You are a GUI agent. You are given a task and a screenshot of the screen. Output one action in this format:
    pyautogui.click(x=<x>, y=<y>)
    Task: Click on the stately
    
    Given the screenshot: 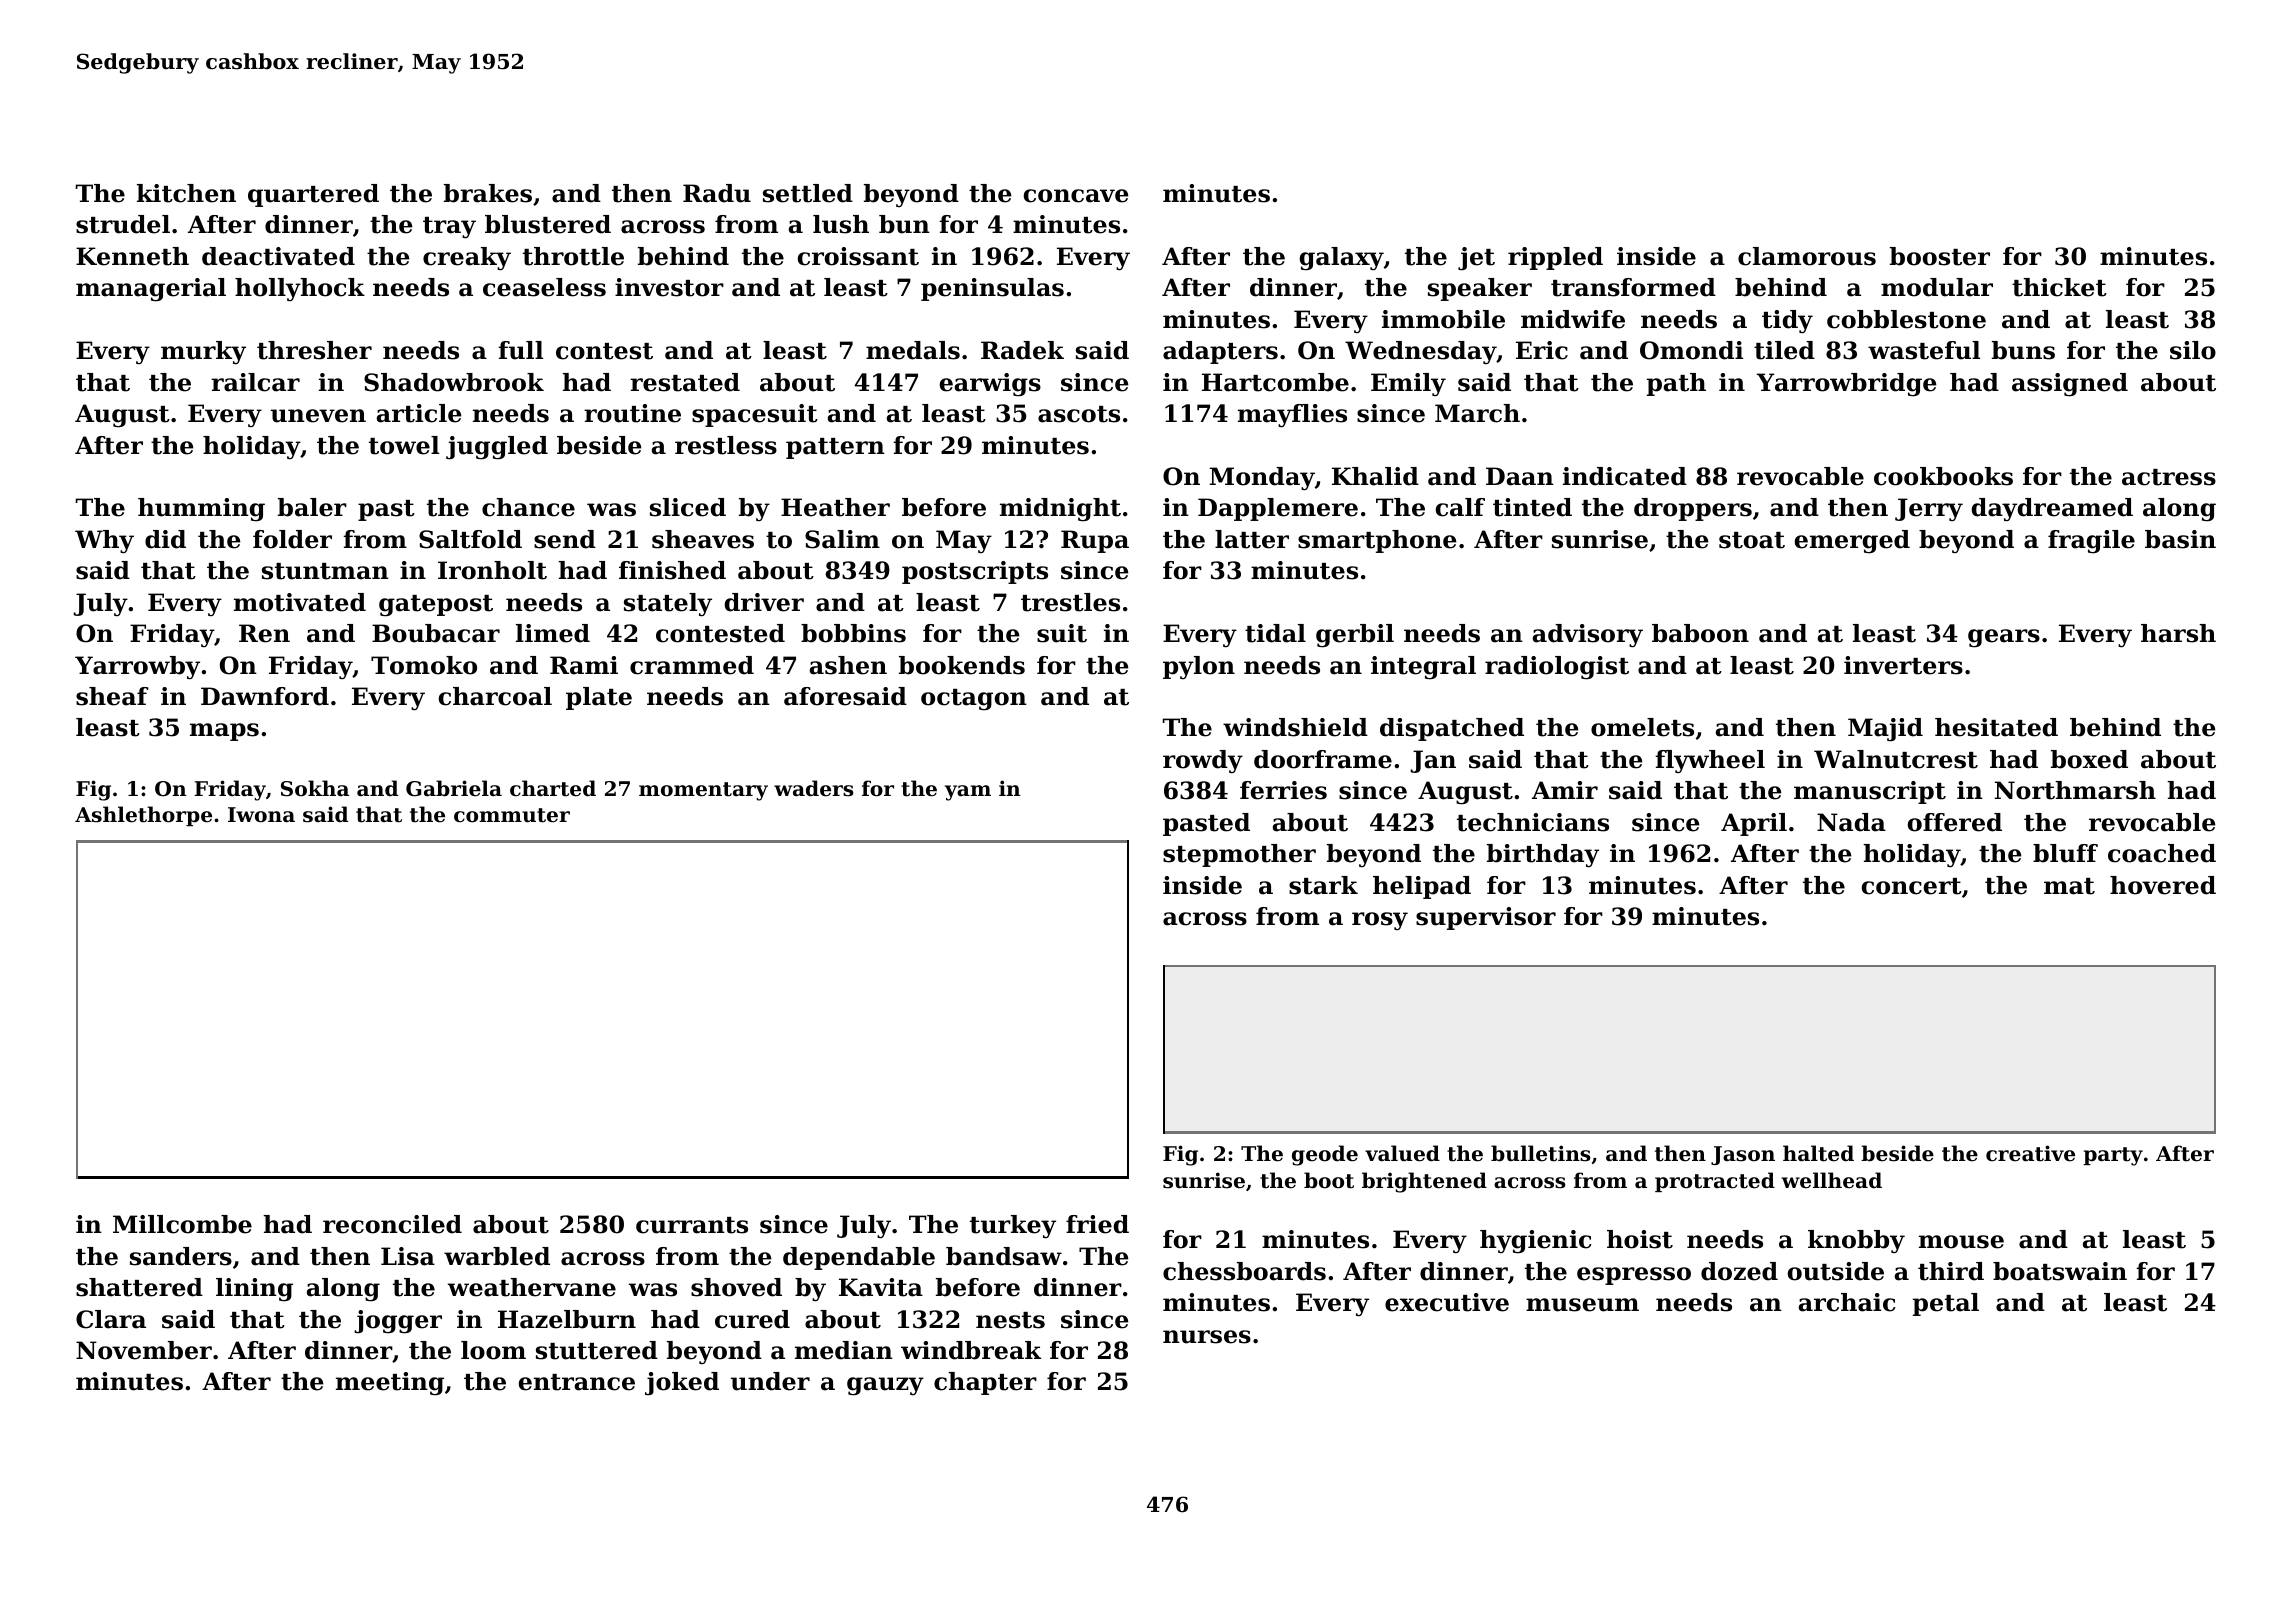 What is the action you would take?
    pyautogui.click(x=668, y=605)
